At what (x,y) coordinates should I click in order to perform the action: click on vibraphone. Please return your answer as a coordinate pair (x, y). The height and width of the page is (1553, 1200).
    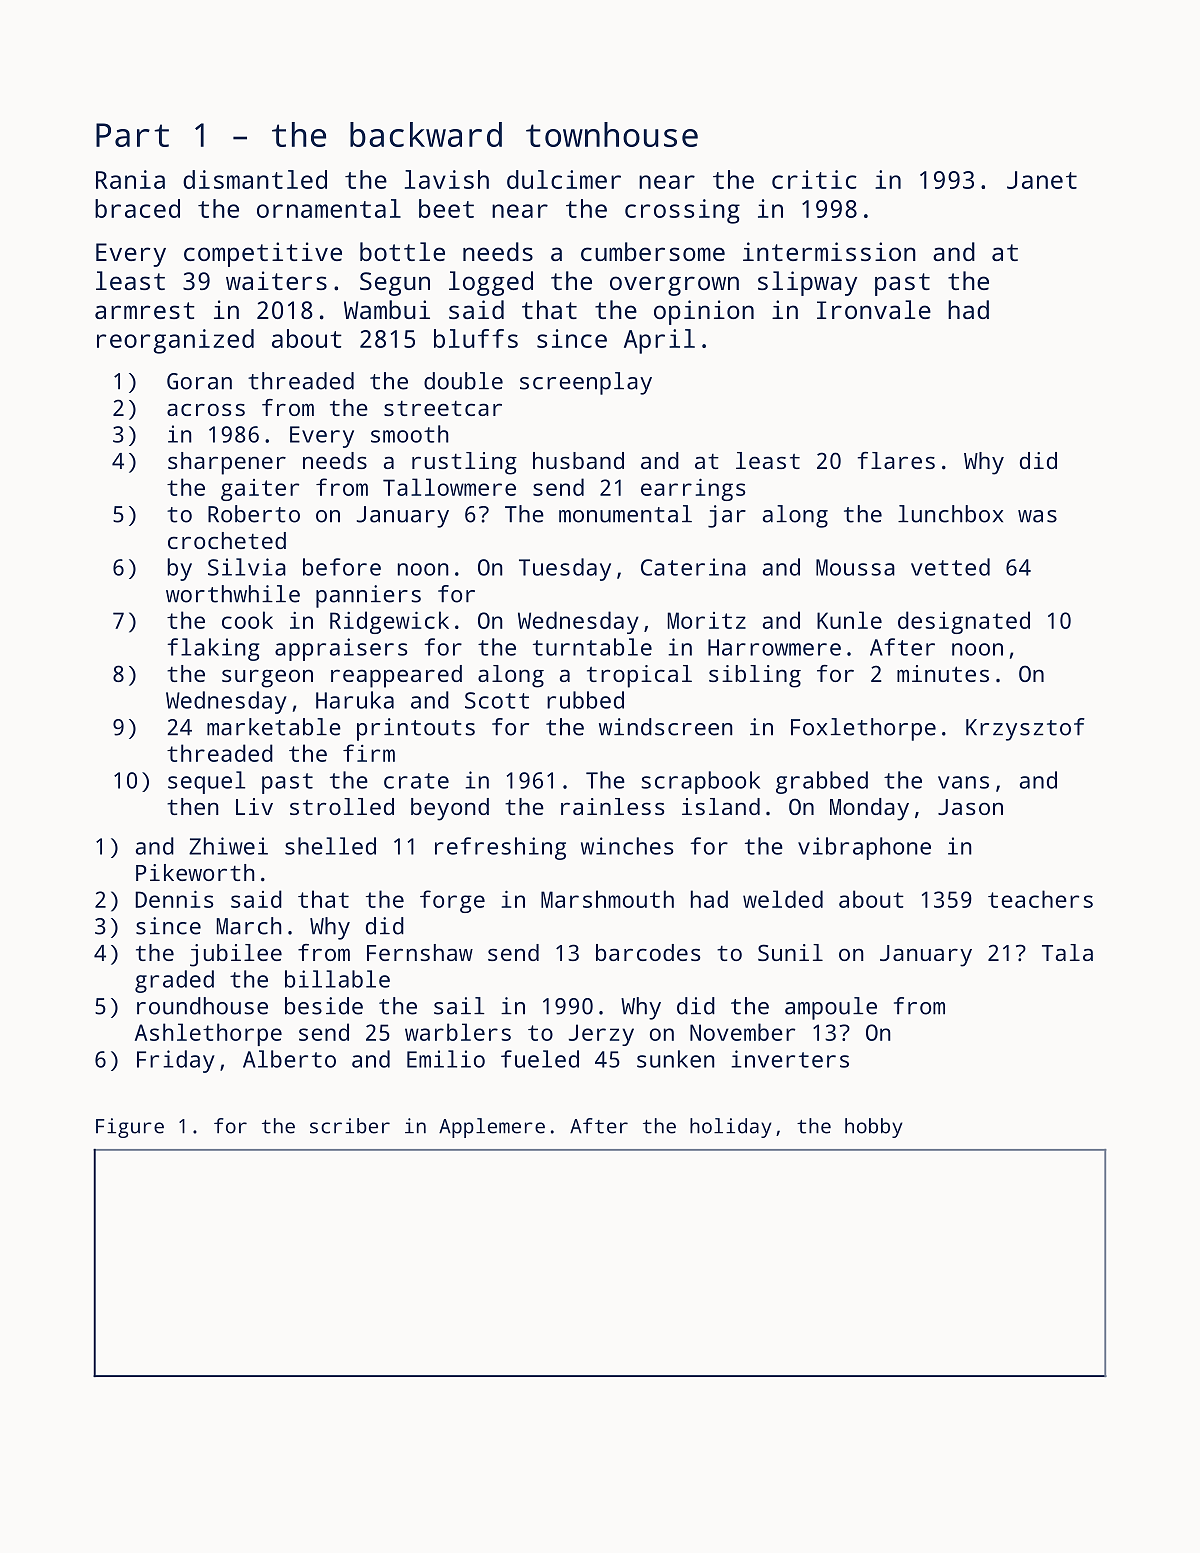
    Looking at the image, I should click on (864, 848).
